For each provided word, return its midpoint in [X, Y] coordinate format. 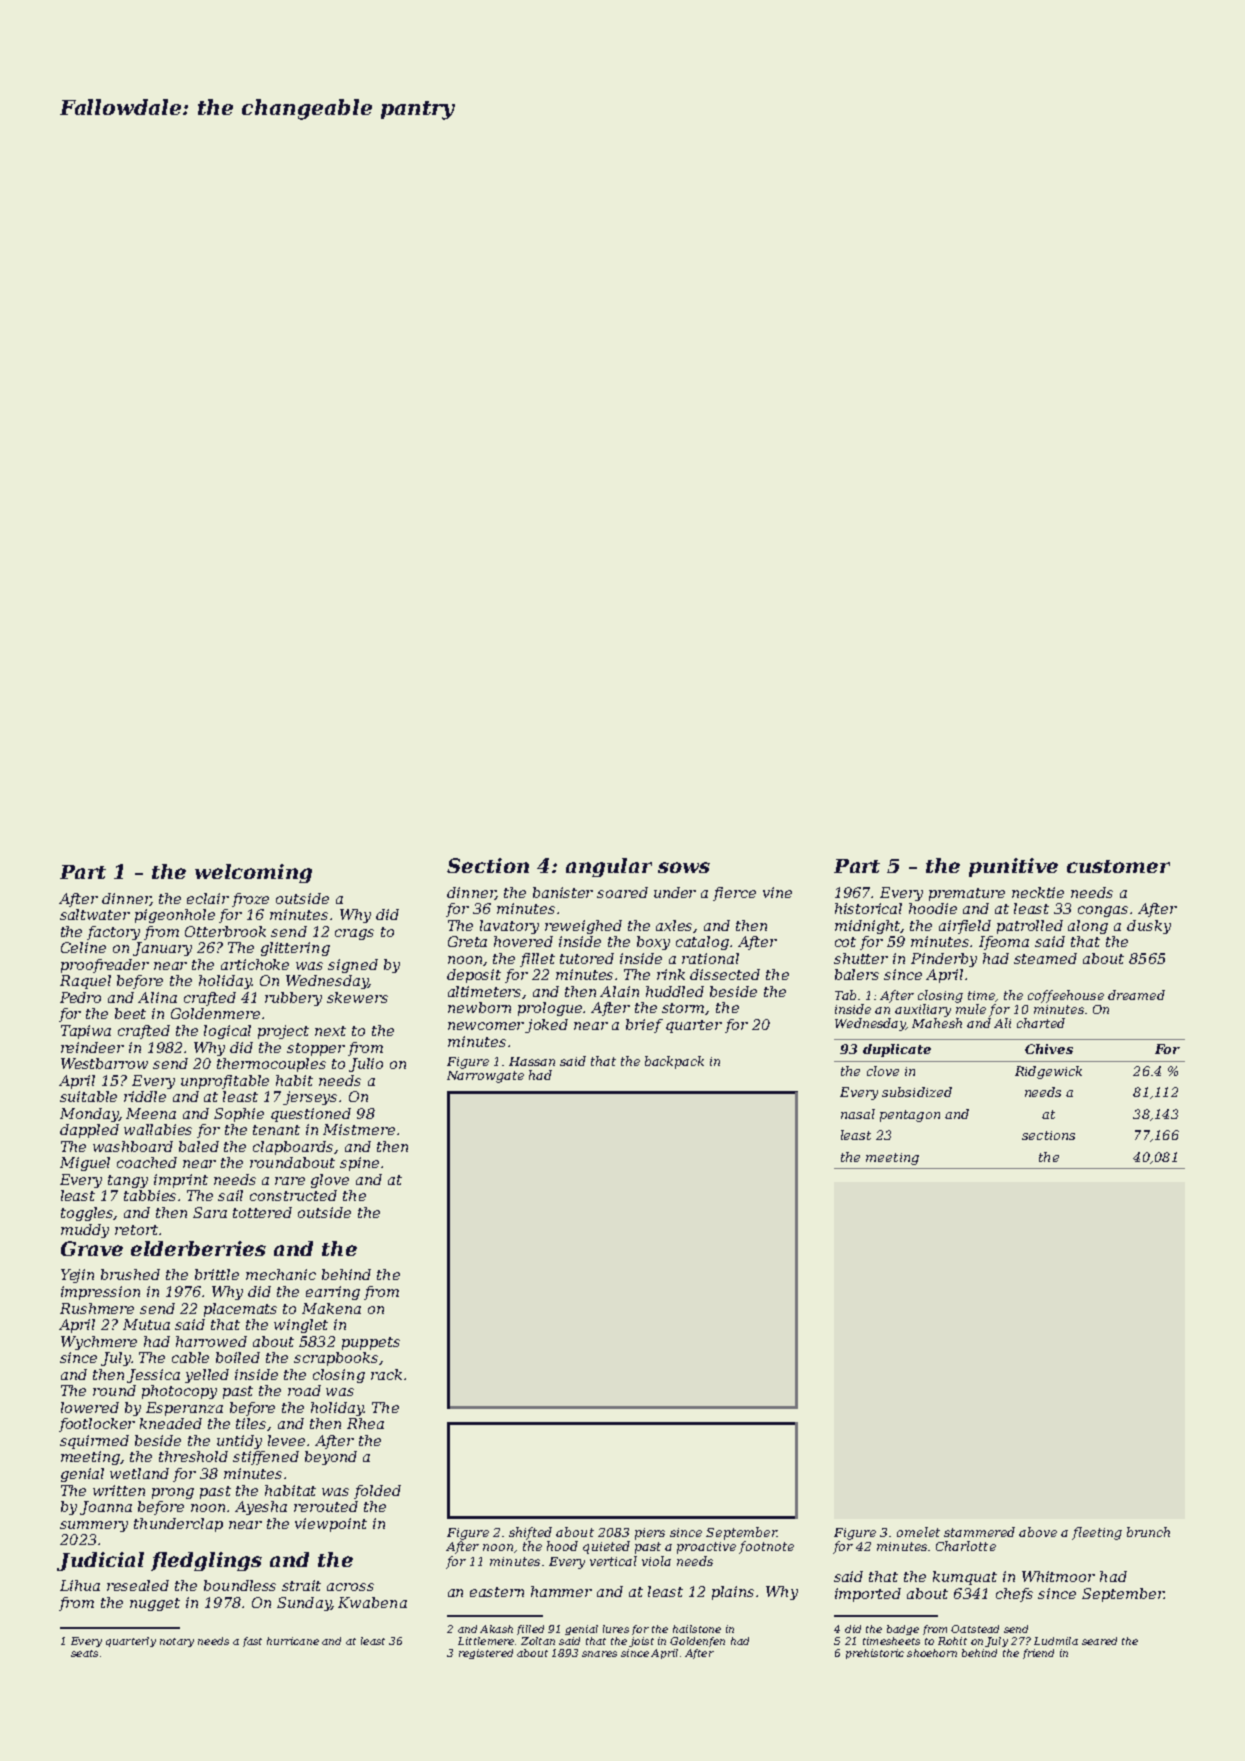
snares [599, 1654]
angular [609, 867]
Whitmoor [1058, 1576]
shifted [530, 1533]
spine [359, 1164]
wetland [139, 1473]
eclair [208, 898]
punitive [1013, 867]
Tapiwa [86, 1032]
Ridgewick [1048, 1072]
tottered [262, 1212]
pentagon [910, 1116]
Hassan [532, 1061]
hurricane [293, 1641]
